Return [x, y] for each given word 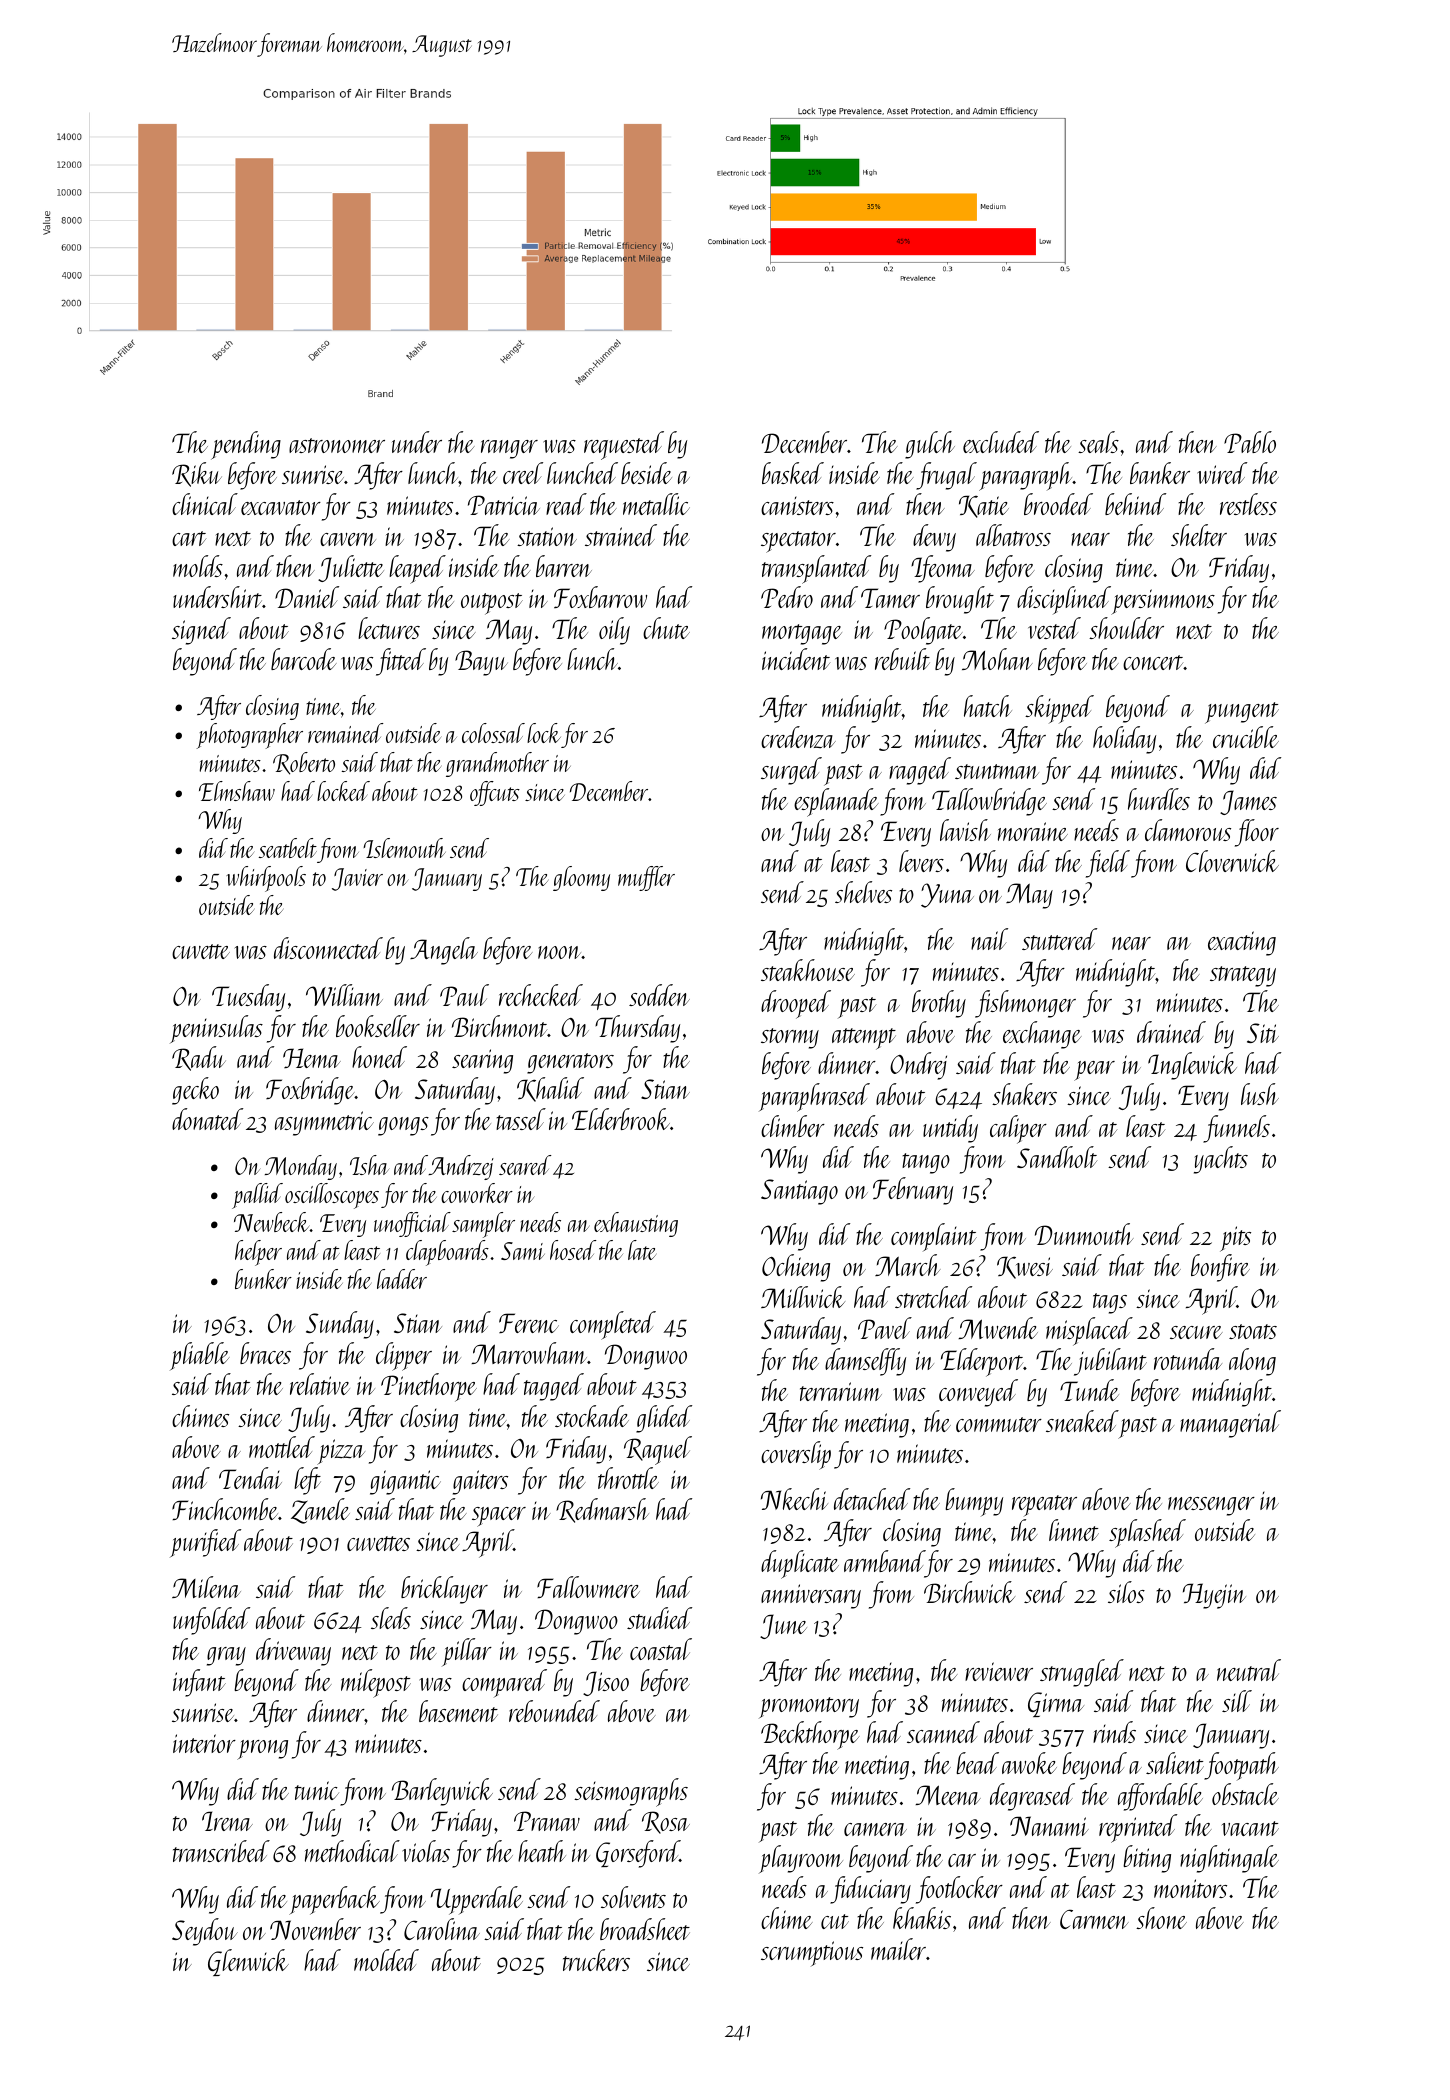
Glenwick [248, 1962]
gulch [930, 445]
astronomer [337, 445]
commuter [999, 1424]
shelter [1199, 535]
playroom [801, 1859]
